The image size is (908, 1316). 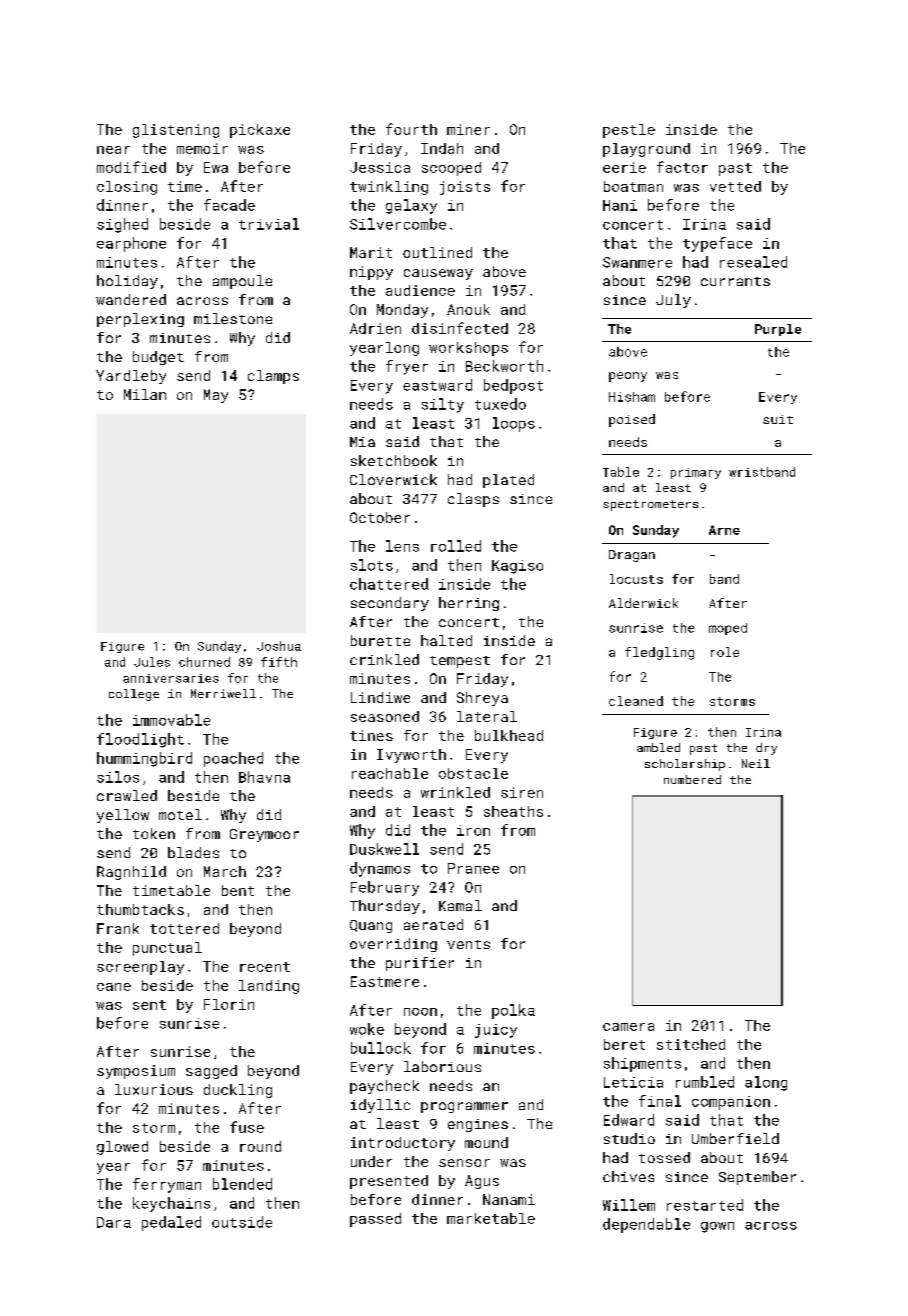 I want to click on Beckworth, so click(x=504, y=366).
